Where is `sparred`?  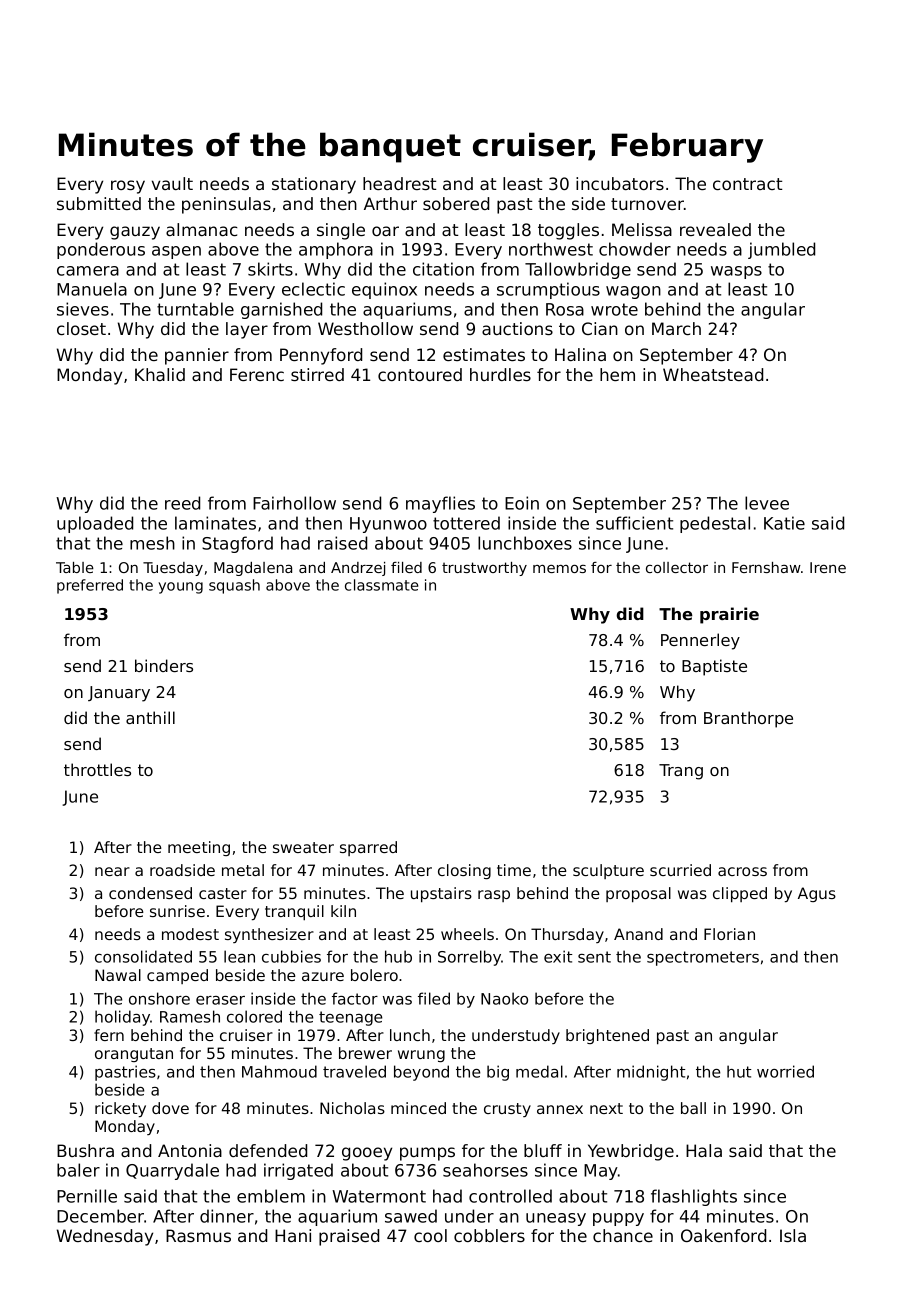
sparred is located at coordinates (368, 848).
